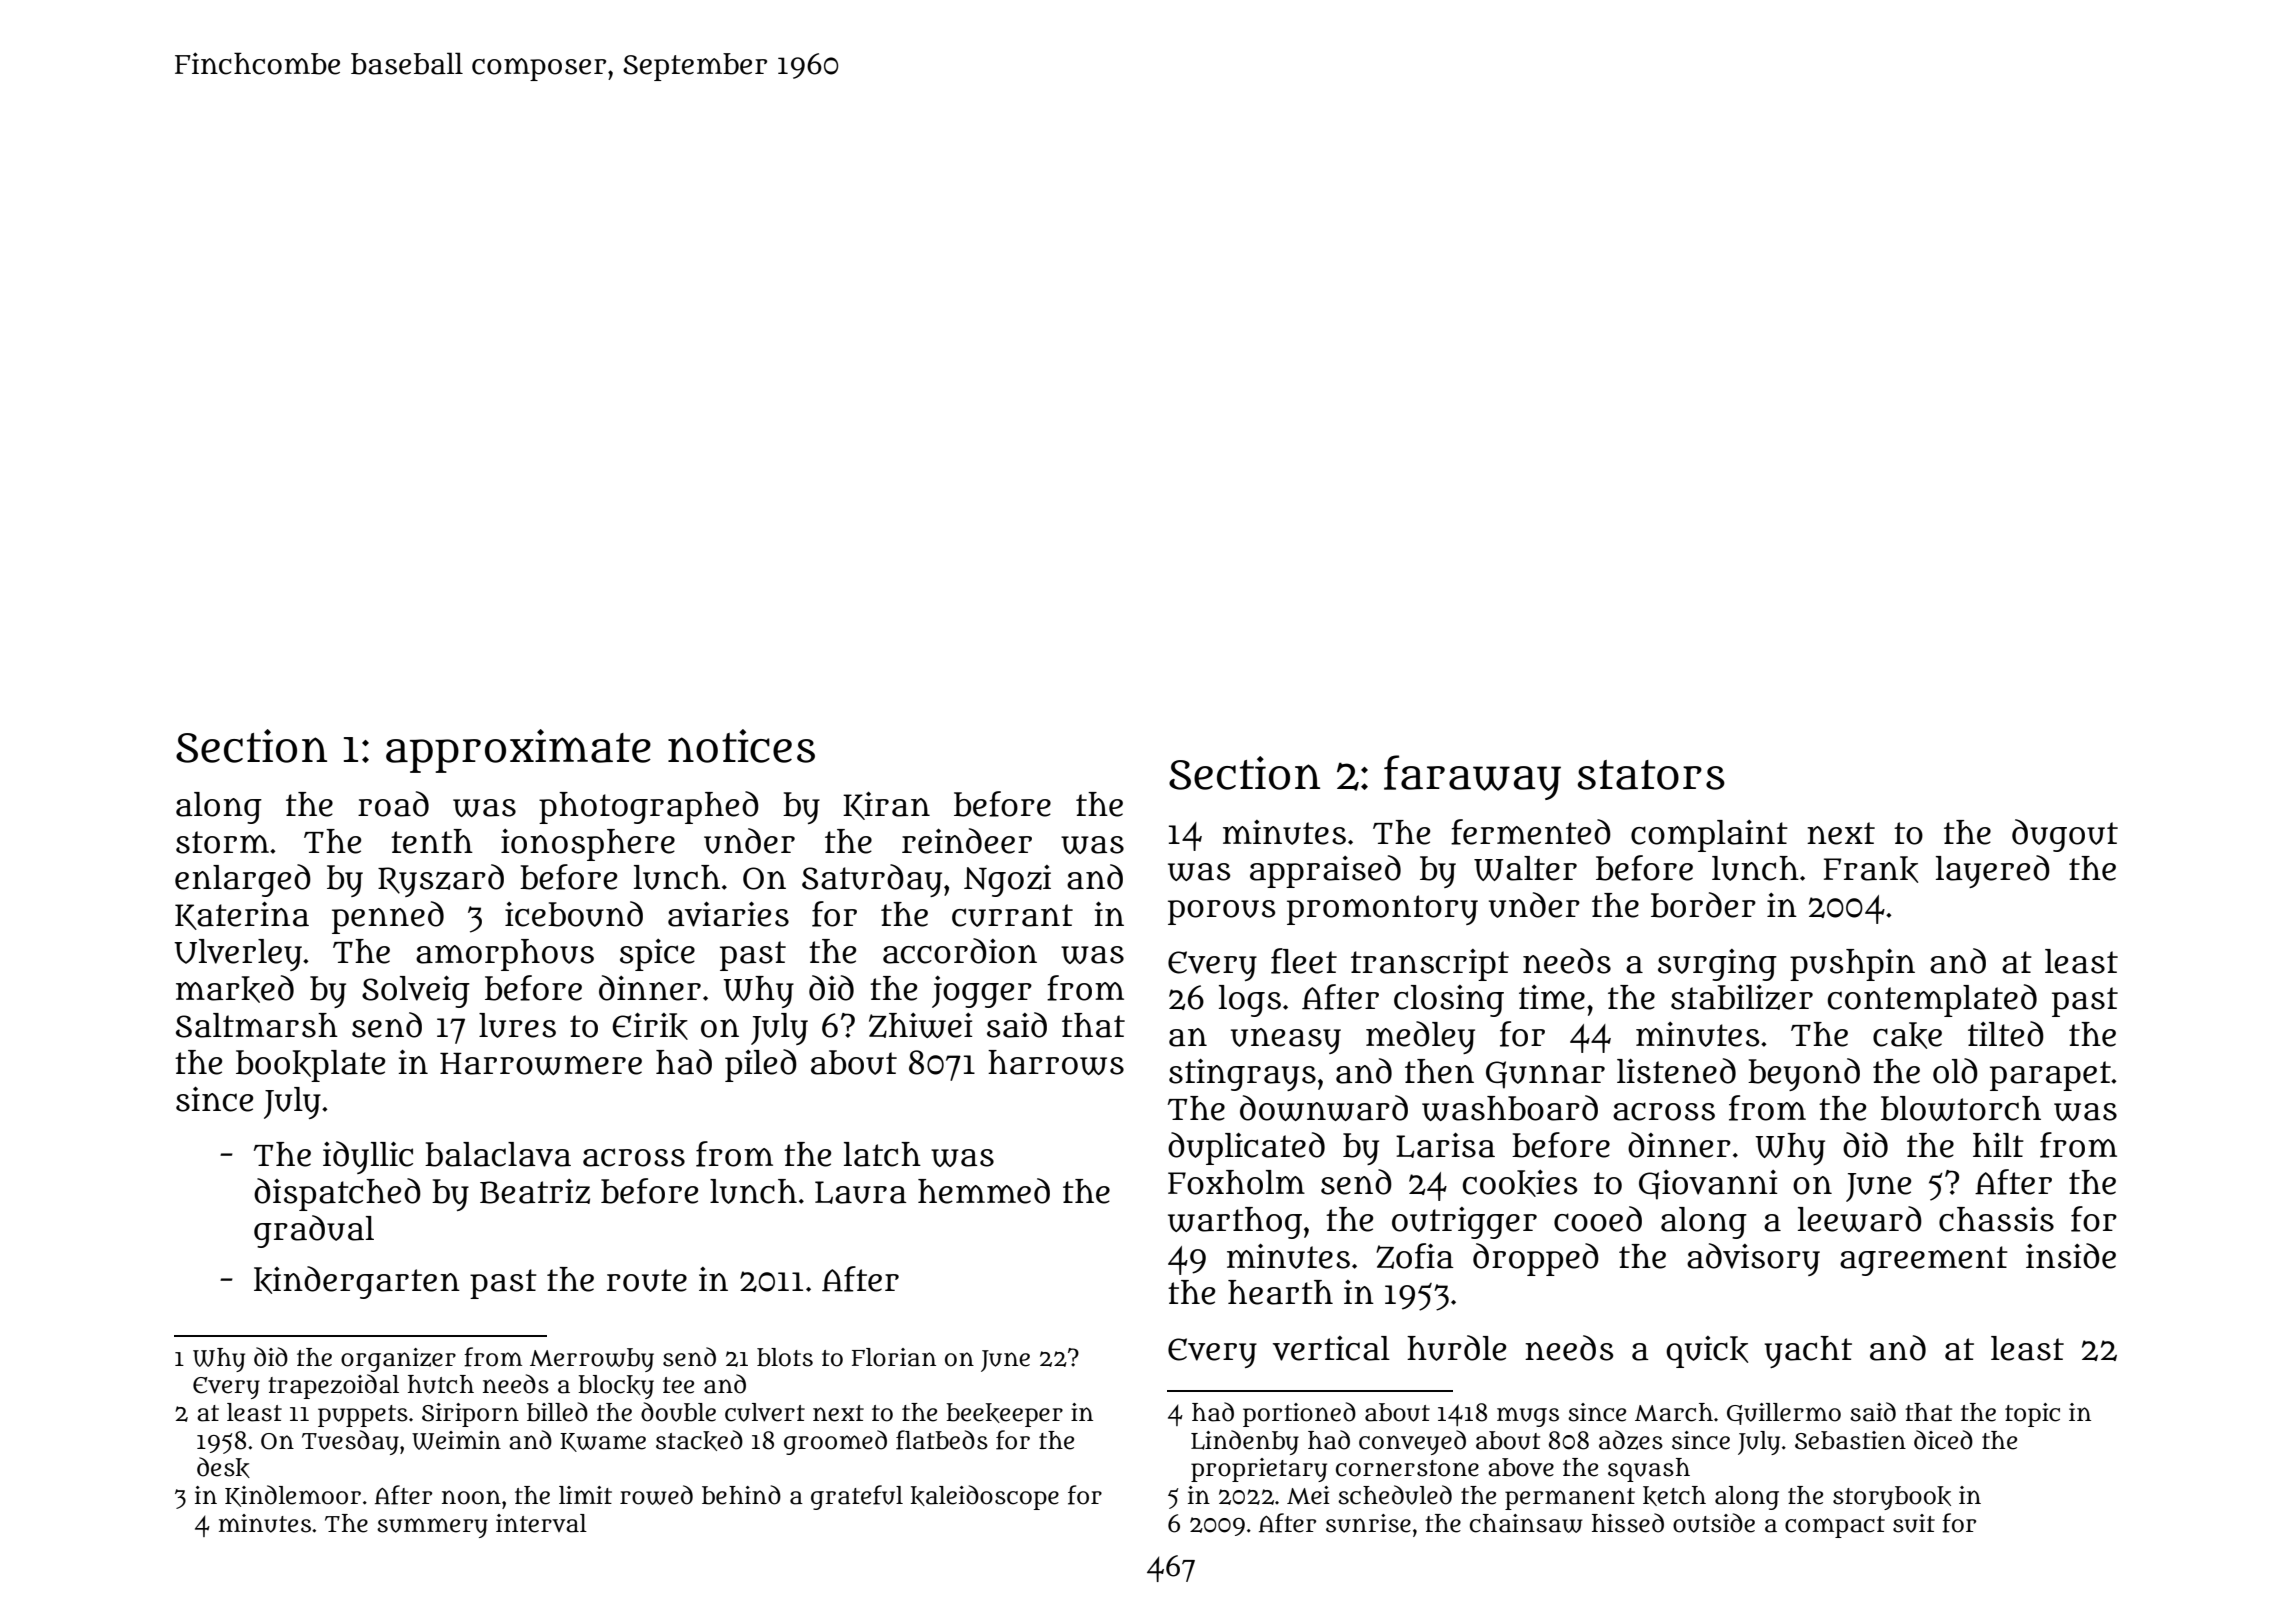 Image resolution: width=2292 pixels, height=1620 pixels. I want to click on contemplated, so click(1932, 1000).
